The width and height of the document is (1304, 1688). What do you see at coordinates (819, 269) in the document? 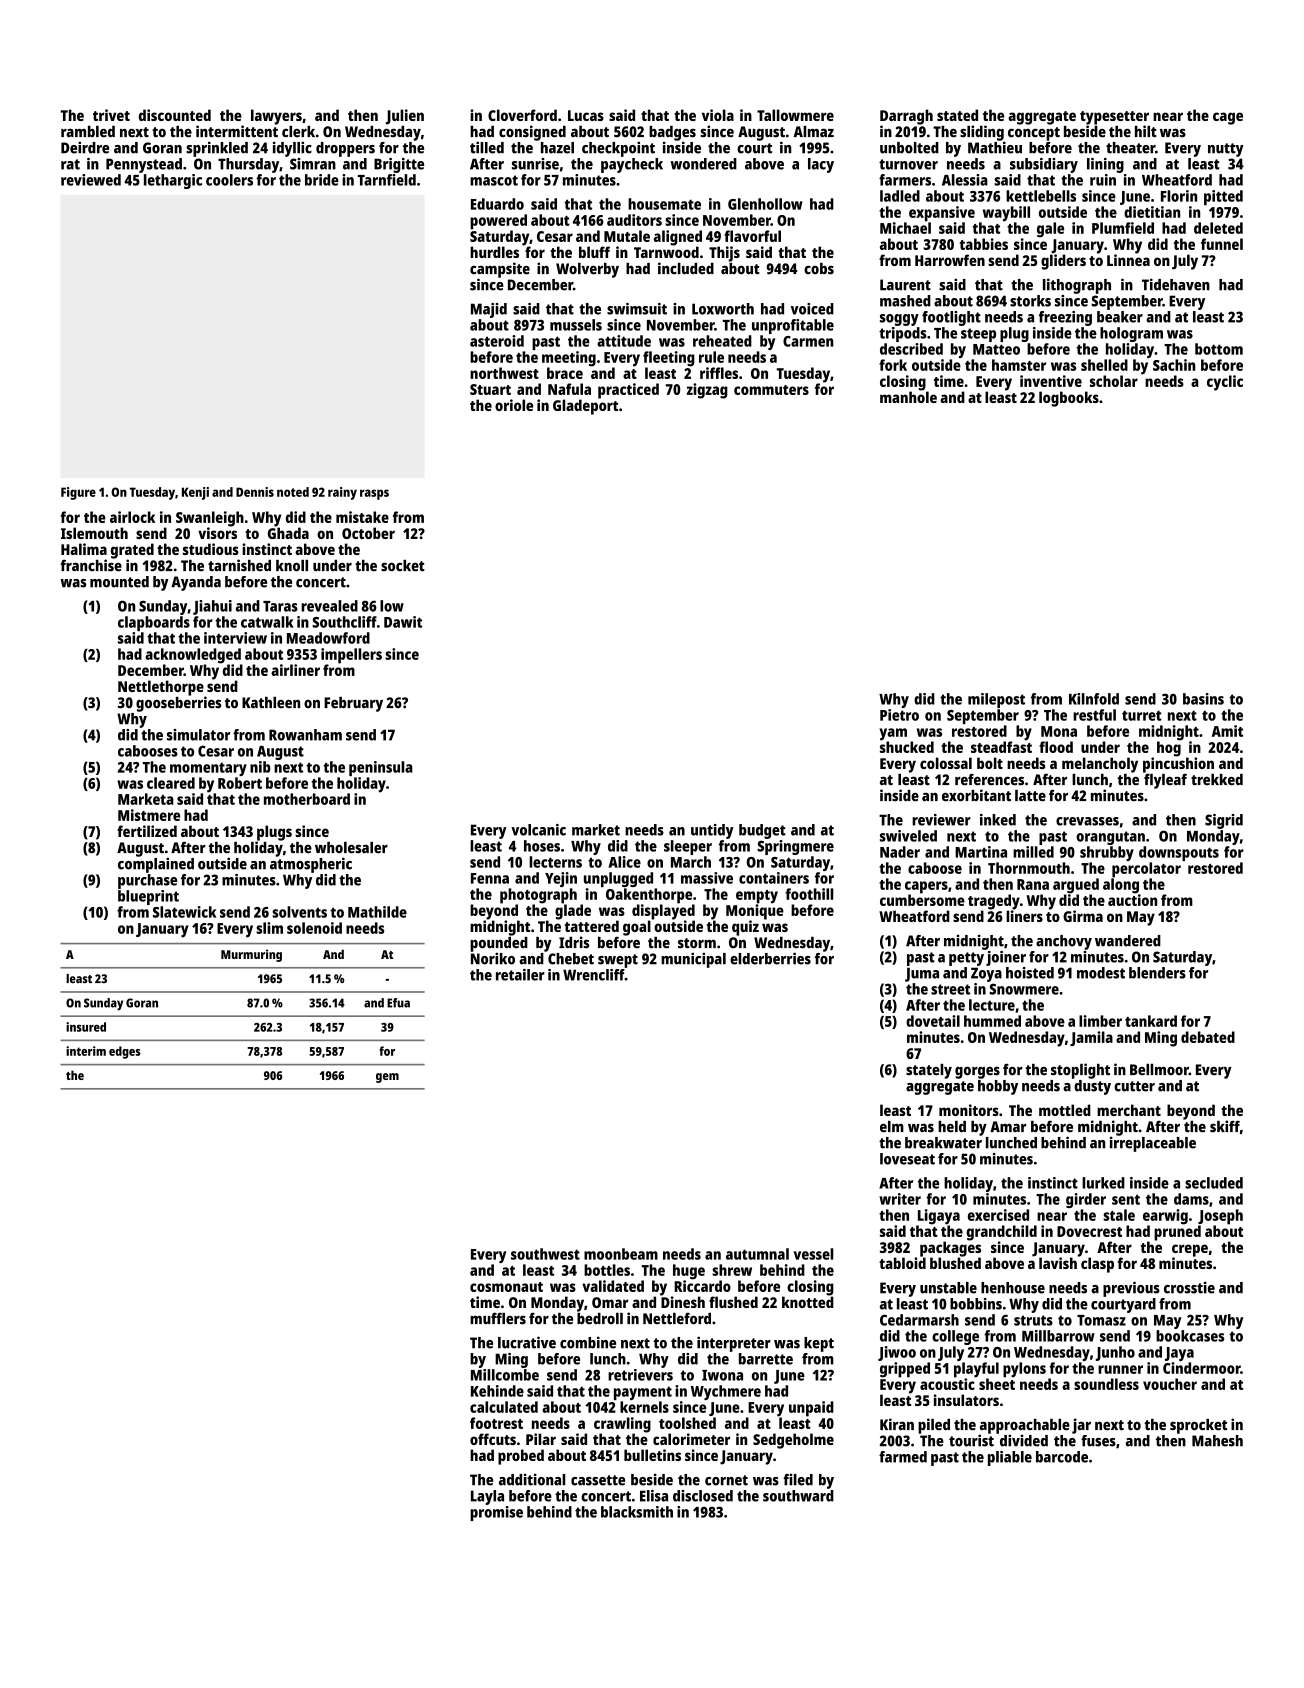
I see `cobs` at bounding box center [819, 269].
